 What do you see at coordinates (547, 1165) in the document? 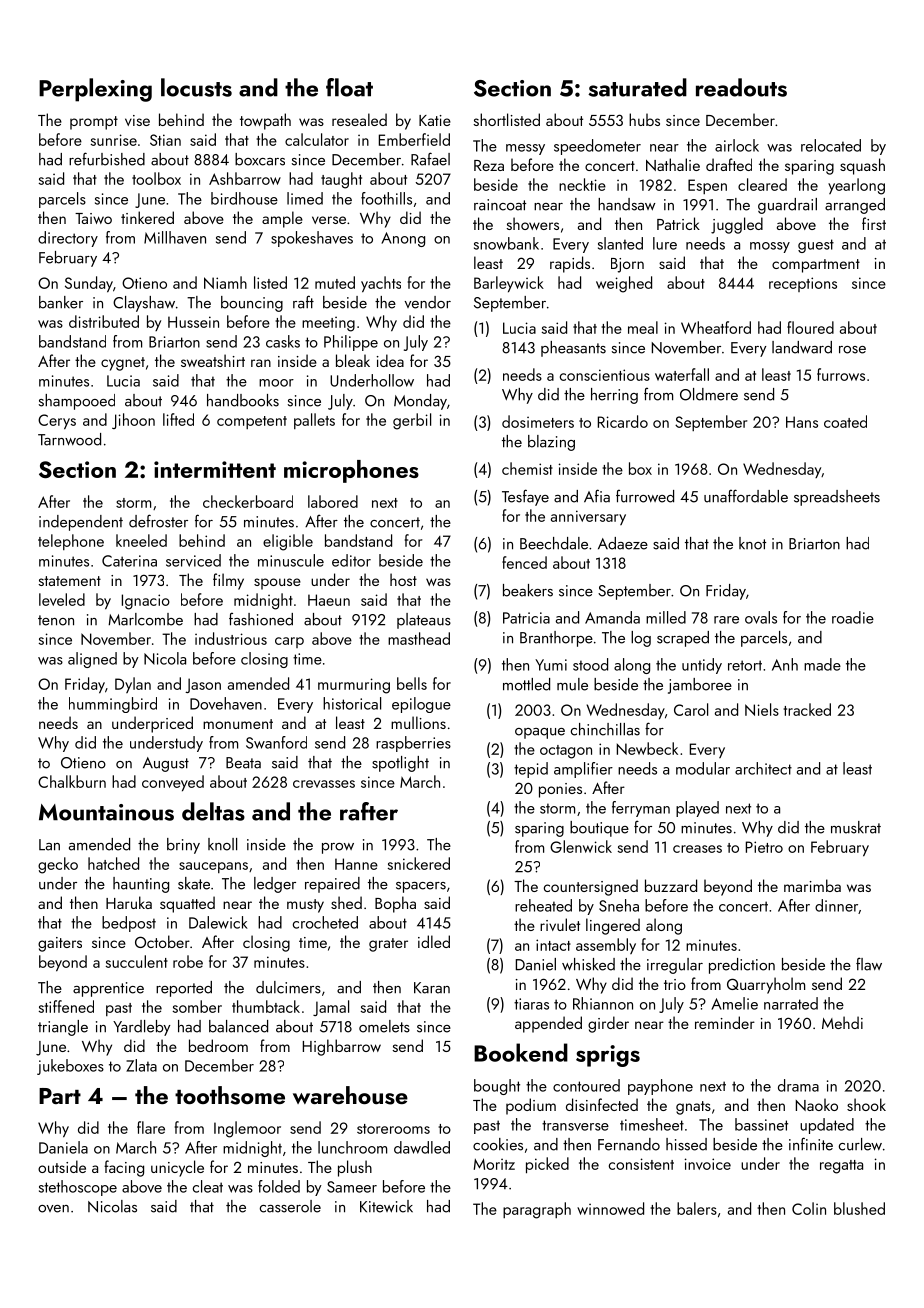
I see `picked` at bounding box center [547, 1165].
